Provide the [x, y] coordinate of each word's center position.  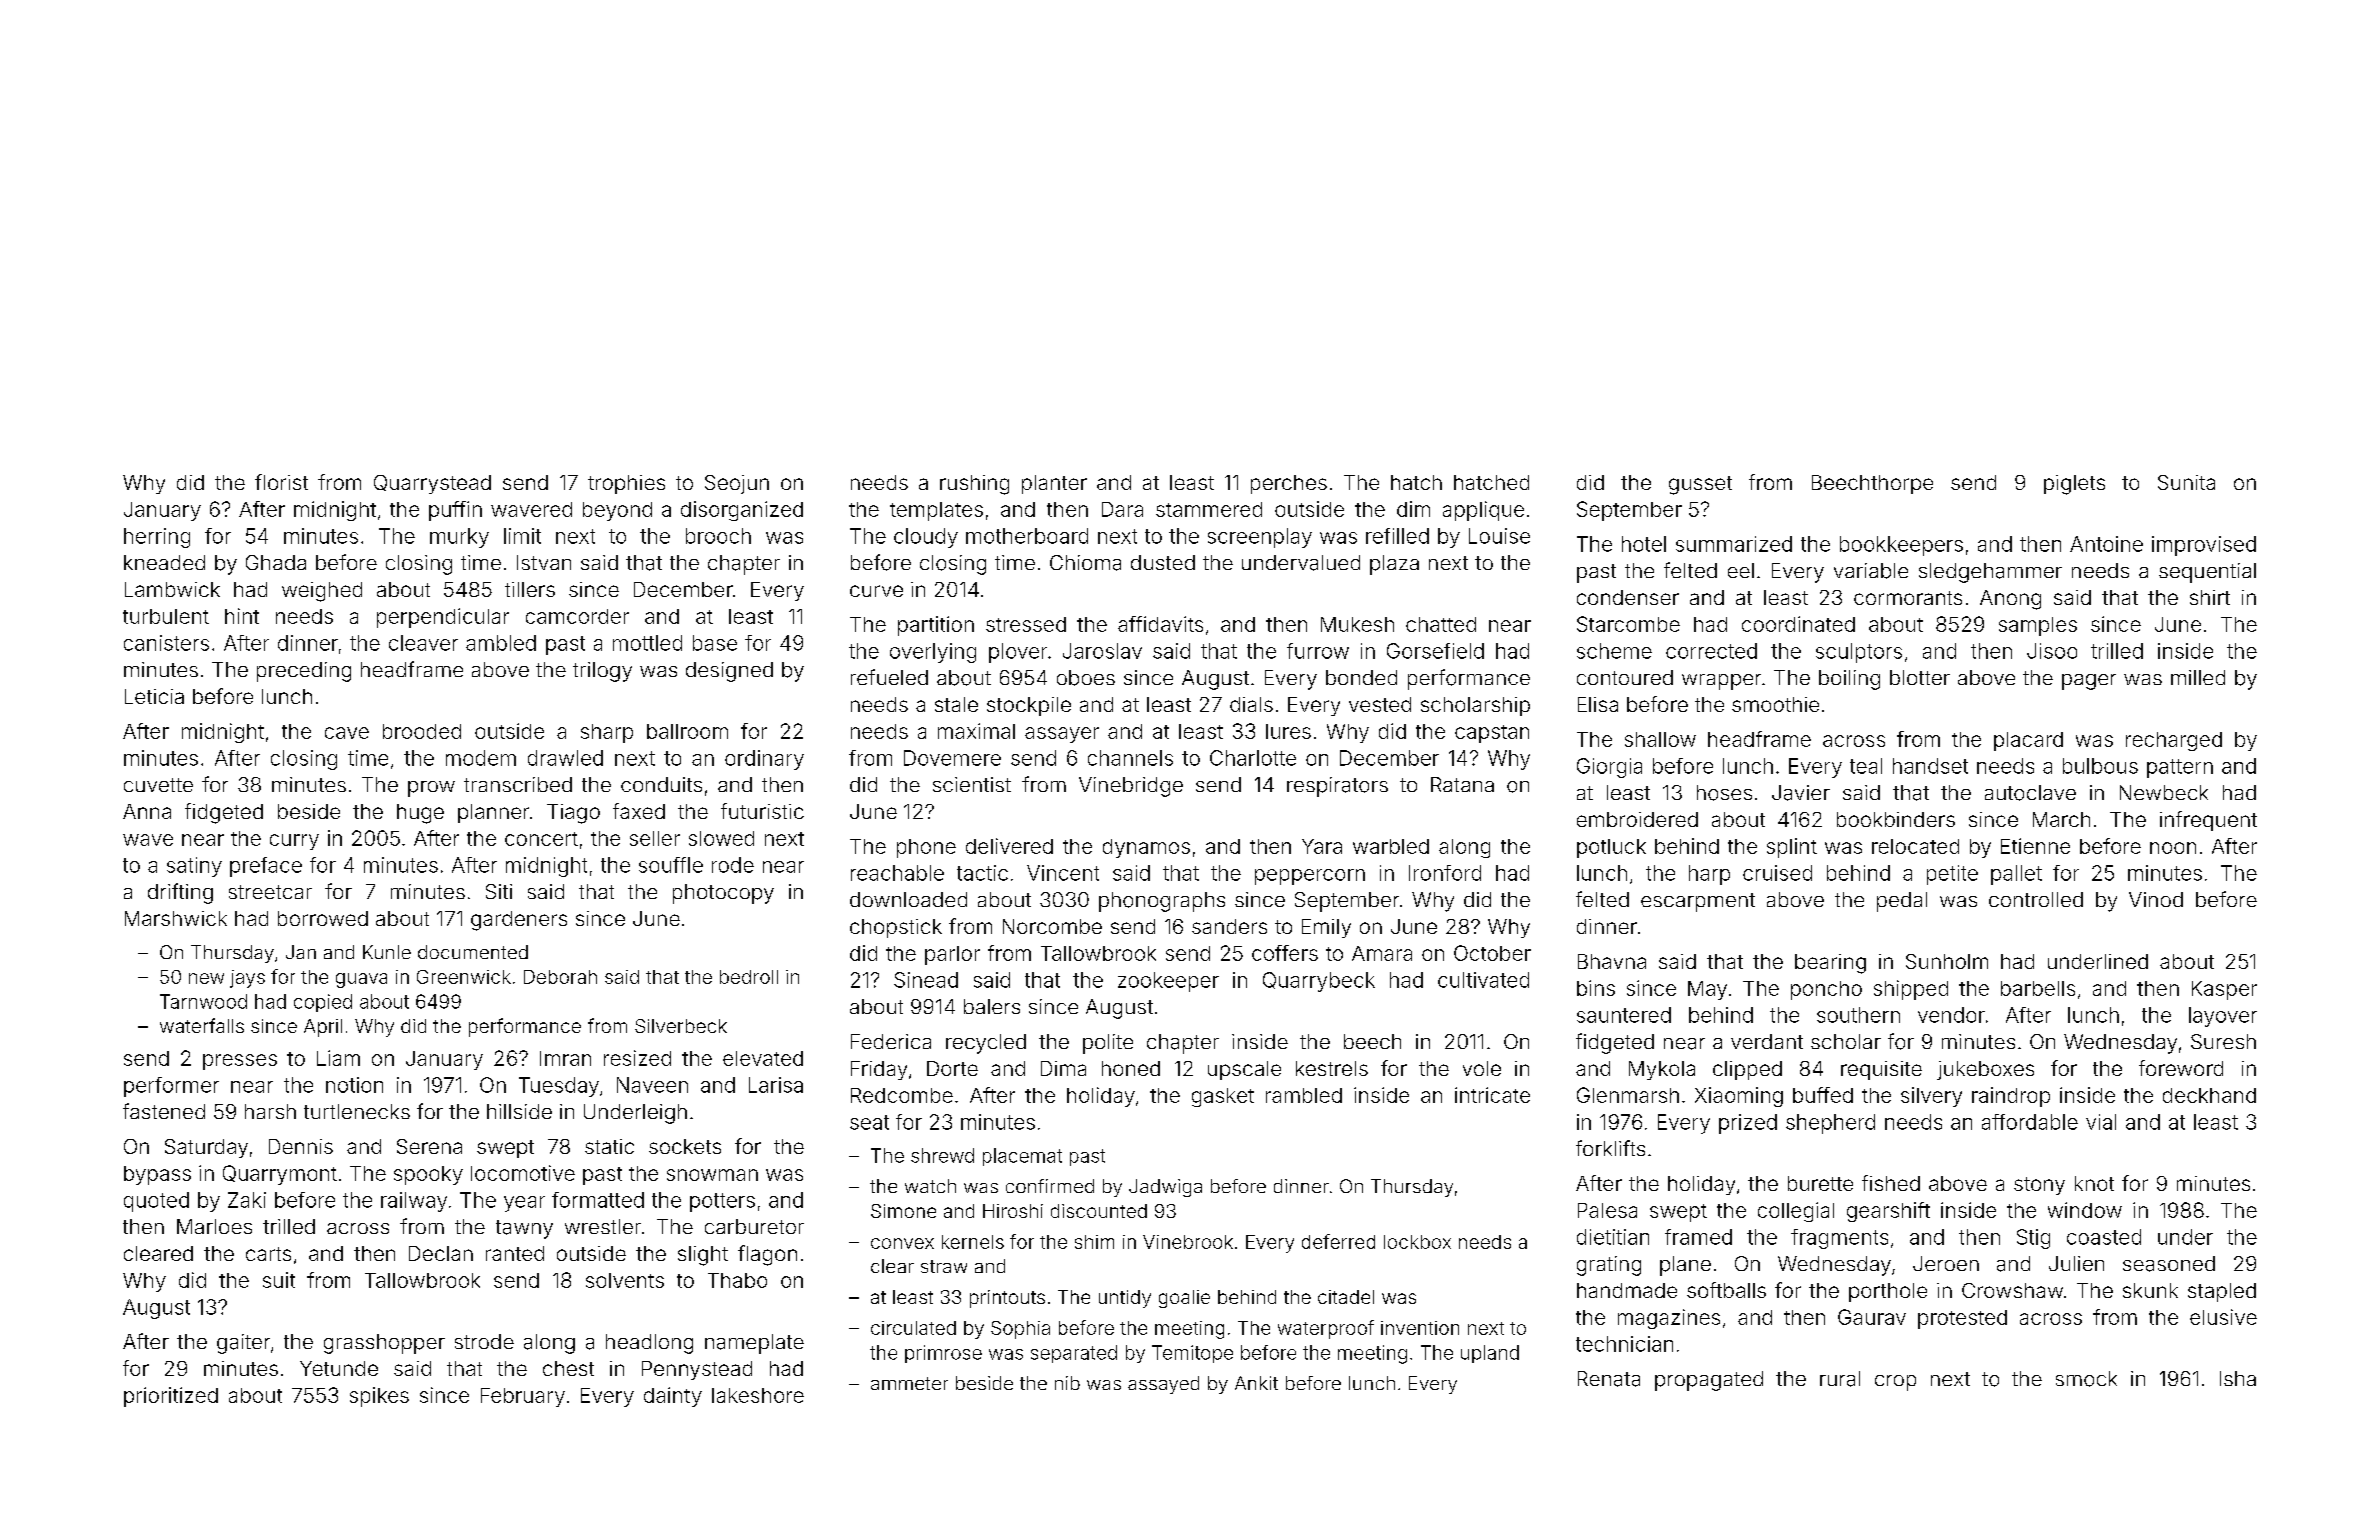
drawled [565, 758]
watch [930, 1186]
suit [279, 1280]
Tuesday [559, 1087]
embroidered [1637, 819]
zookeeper [1168, 982]
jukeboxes [1985, 1070]
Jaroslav [1102, 651]
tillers [530, 589]
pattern [2180, 768]
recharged [2174, 741]
